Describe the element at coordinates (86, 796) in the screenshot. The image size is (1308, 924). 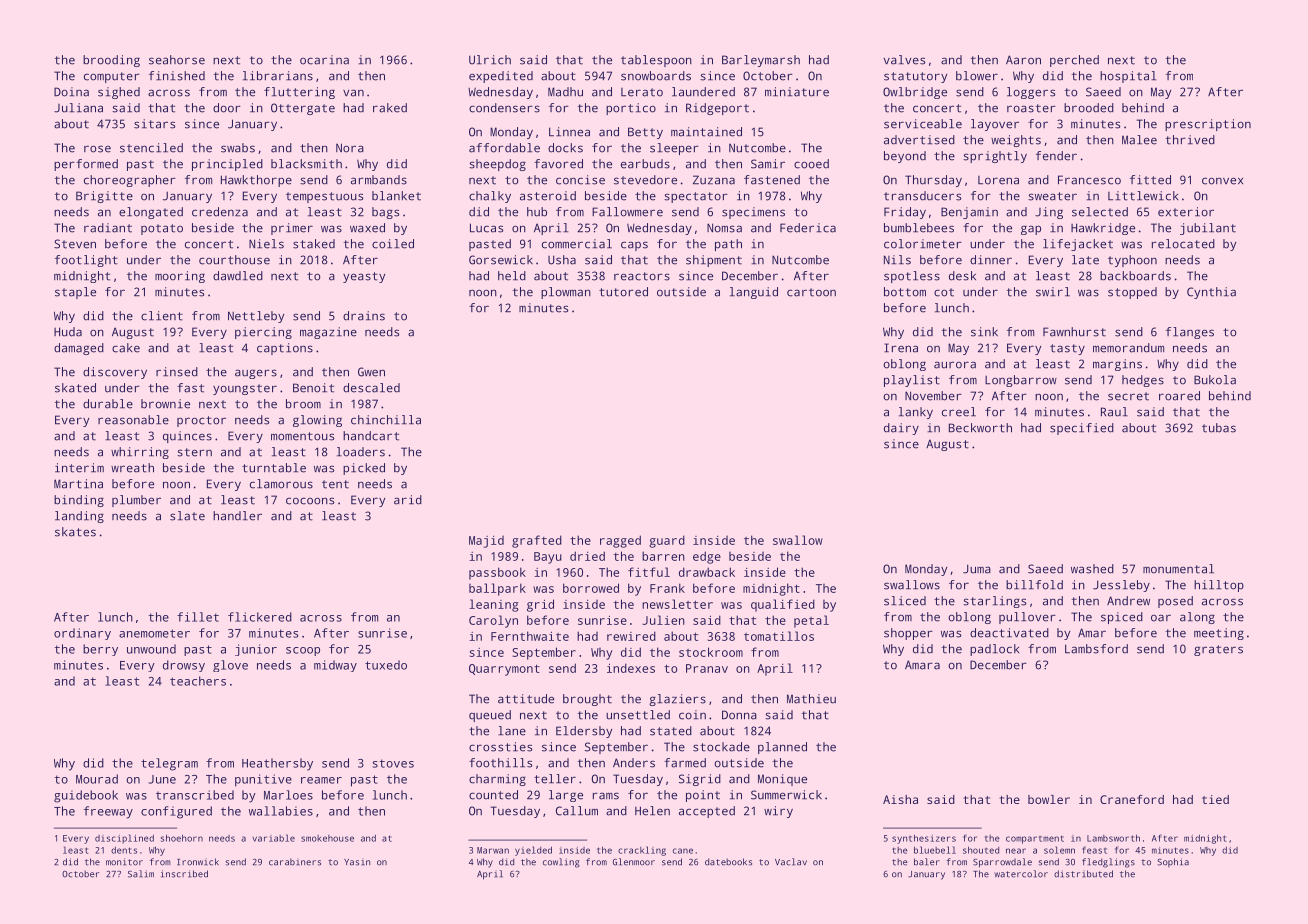
I see `guidebook` at that location.
